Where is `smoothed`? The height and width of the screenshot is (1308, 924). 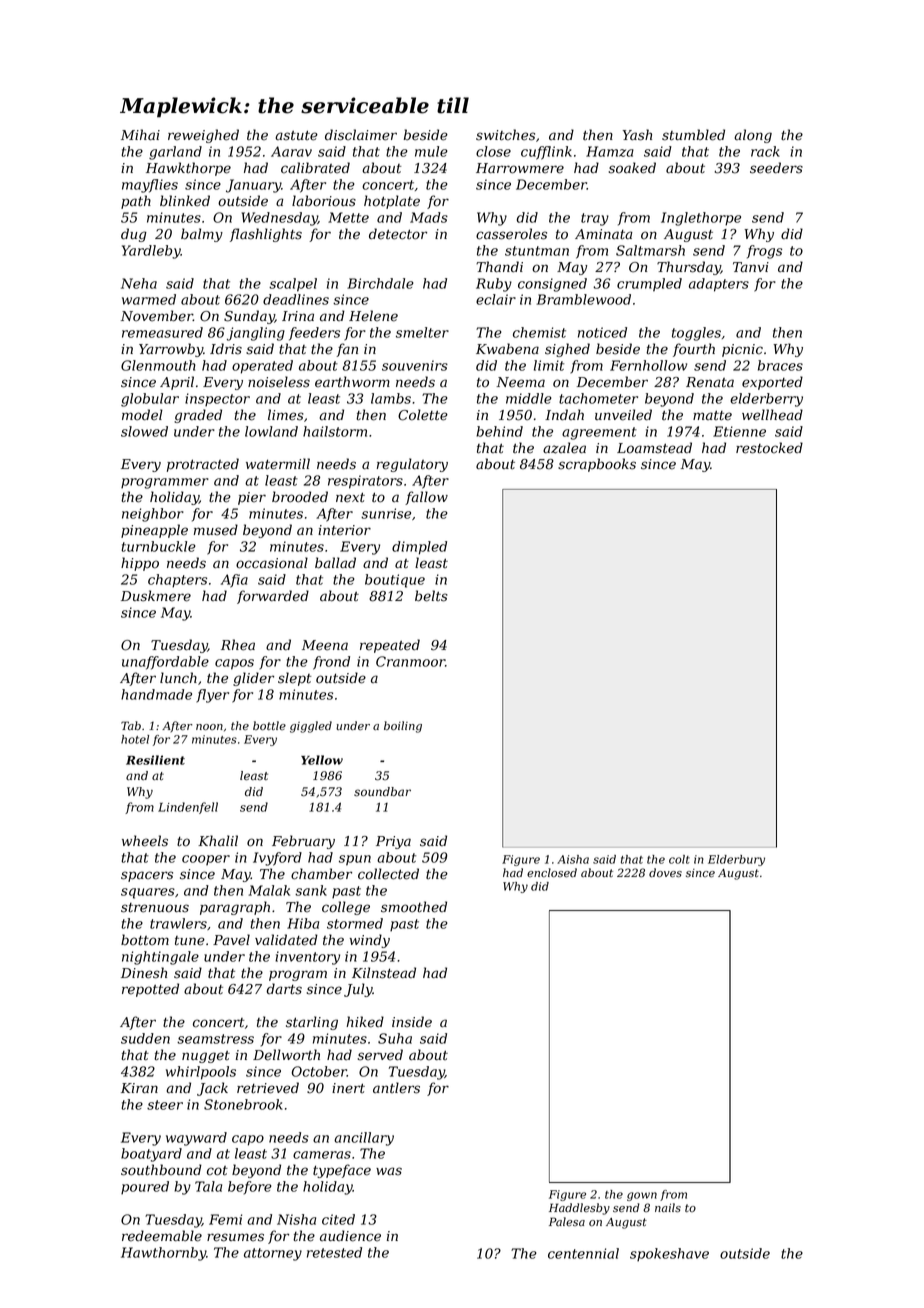 smoothed is located at coordinates (414, 907).
